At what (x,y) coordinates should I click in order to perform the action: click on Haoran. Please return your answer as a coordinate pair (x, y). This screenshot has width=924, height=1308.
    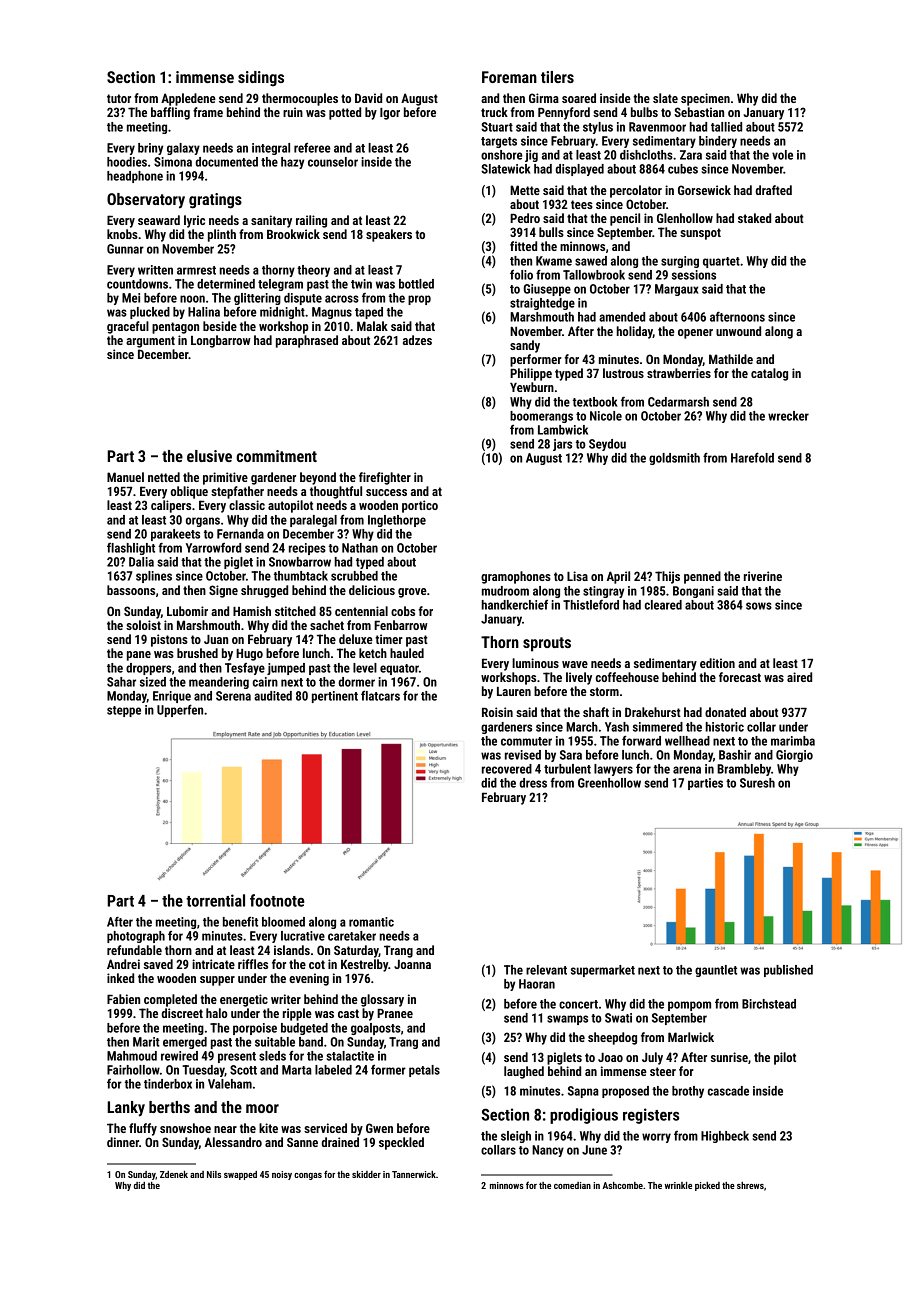
    Looking at the image, I should click on (537, 984).
